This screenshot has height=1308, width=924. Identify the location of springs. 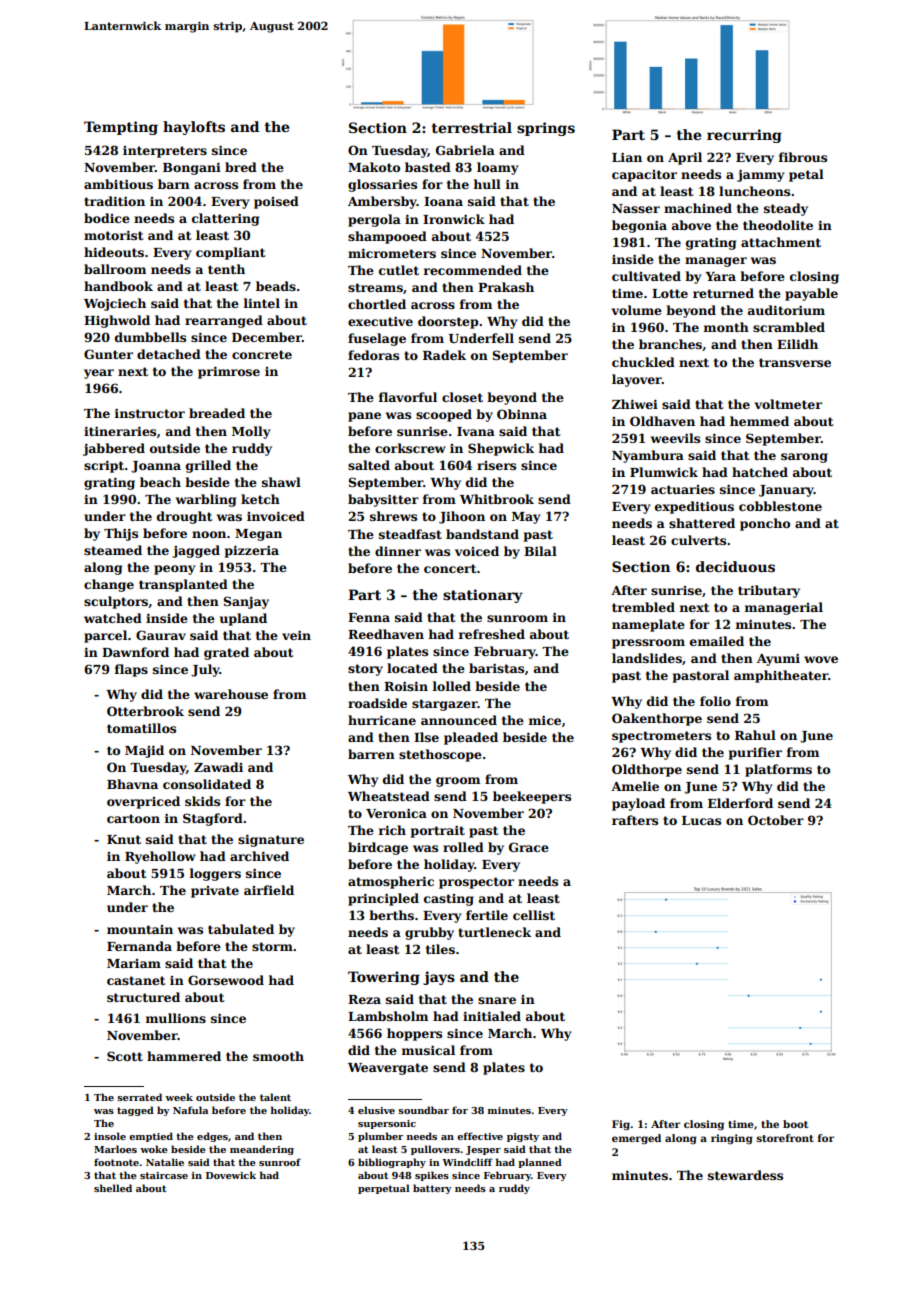
(546, 129).
